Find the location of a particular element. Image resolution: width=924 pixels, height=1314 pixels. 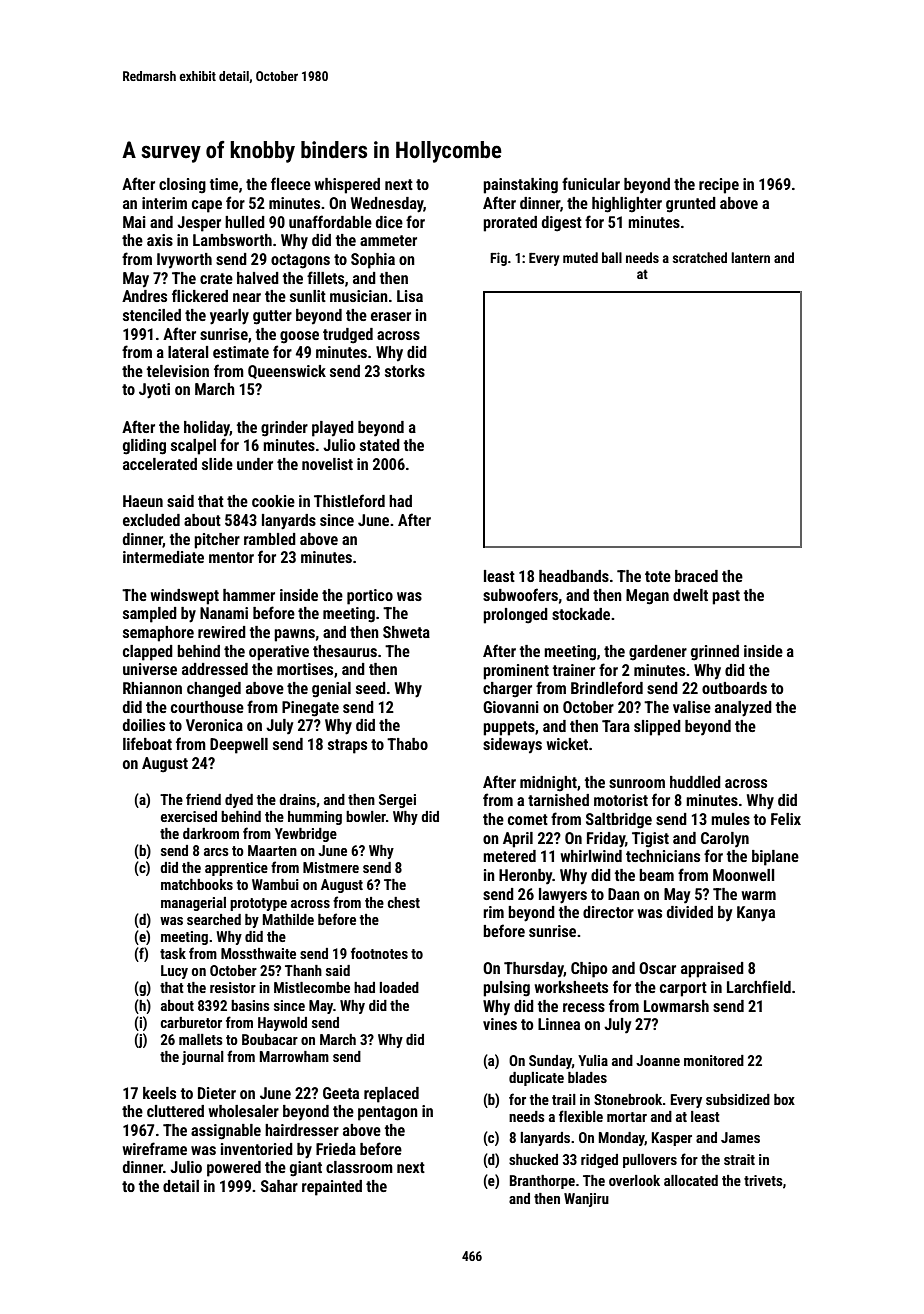

Marrowham is located at coordinates (294, 1056).
